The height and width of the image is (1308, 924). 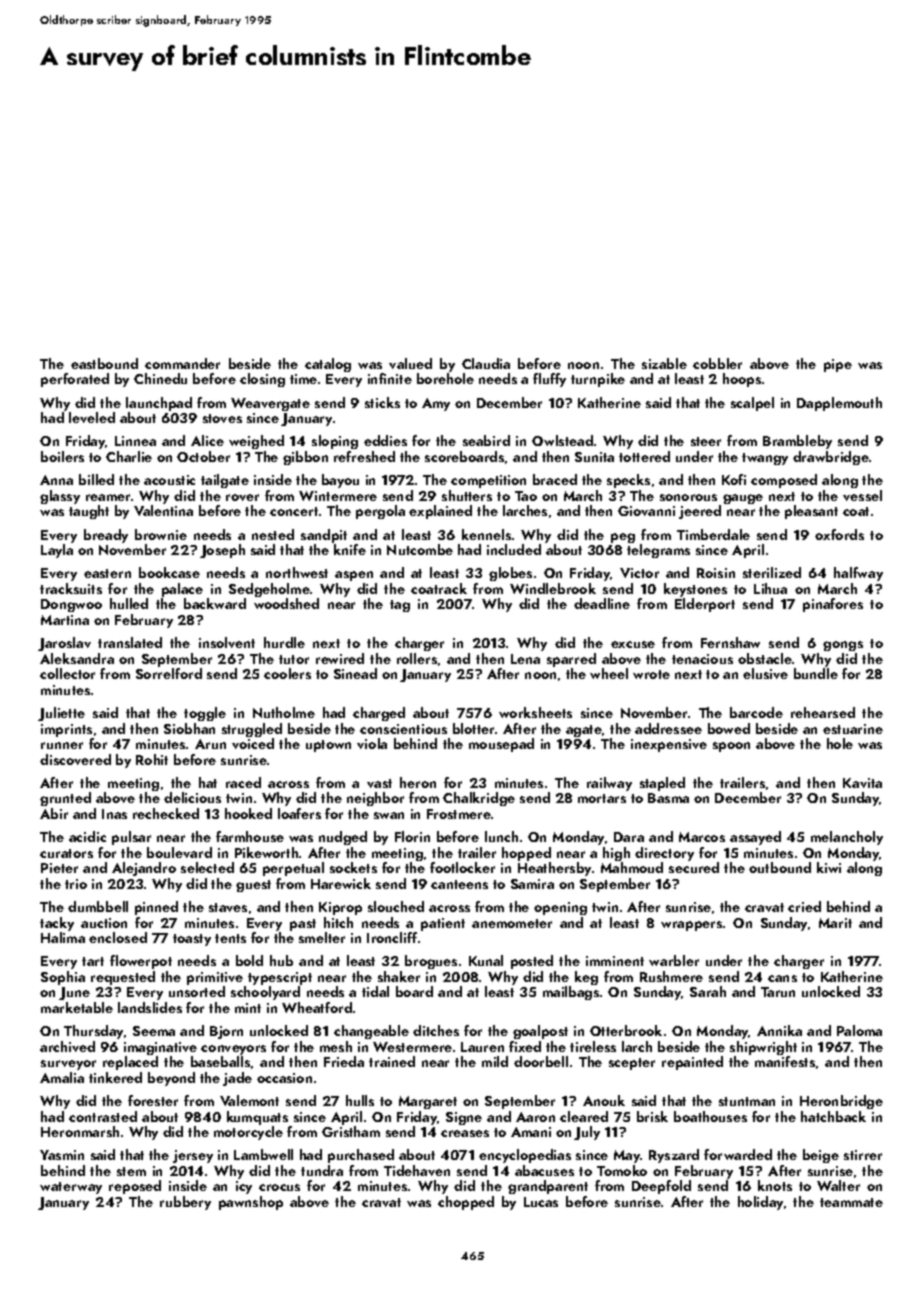 What do you see at coordinates (222, 418) in the image?
I see `stoves` at bounding box center [222, 418].
